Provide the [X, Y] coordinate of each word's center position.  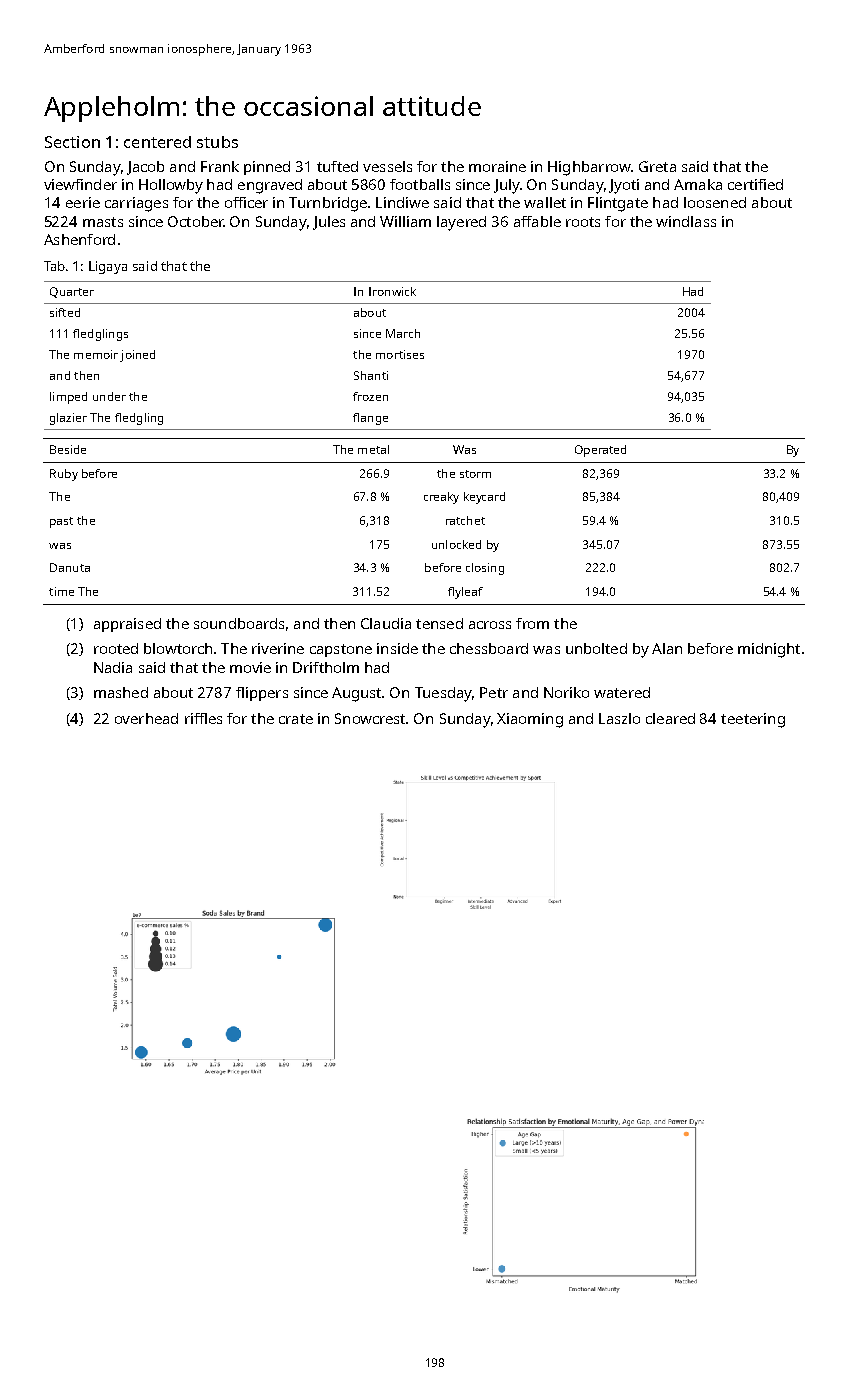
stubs [217, 142]
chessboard [489, 648]
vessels [387, 166]
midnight [769, 650]
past [61, 522]
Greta [657, 166]
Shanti [371, 375]
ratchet [465, 520]
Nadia [113, 667]
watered [622, 692]
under [109, 396]
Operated [600, 451]
